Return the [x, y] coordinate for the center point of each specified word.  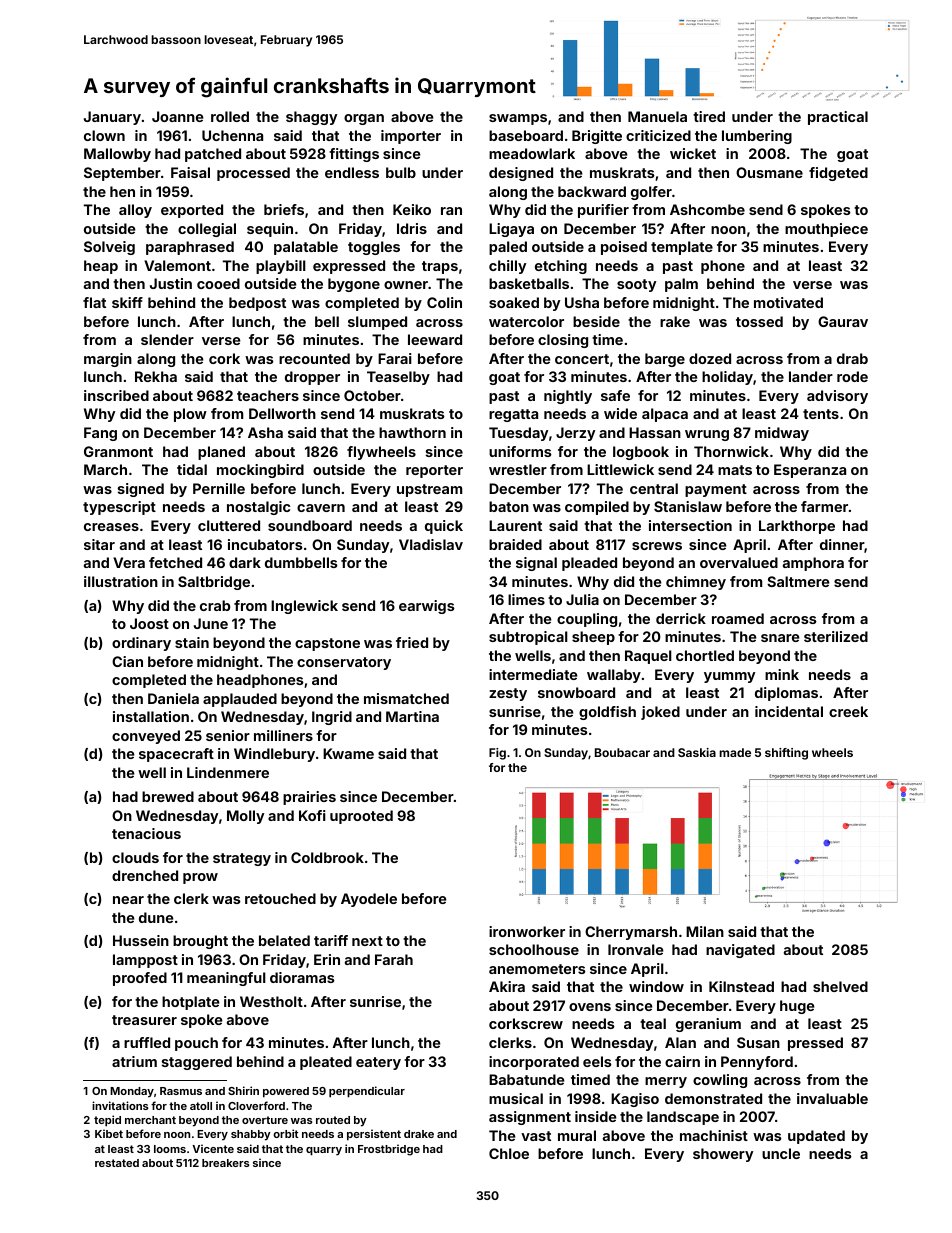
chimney [696, 583]
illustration [121, 581]
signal [536, 564]
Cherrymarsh [631, 933]
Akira [507, 986]
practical [838, 118]
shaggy [311, 118]
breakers [225, 1163]
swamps [518, 119]
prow [200, 878]
